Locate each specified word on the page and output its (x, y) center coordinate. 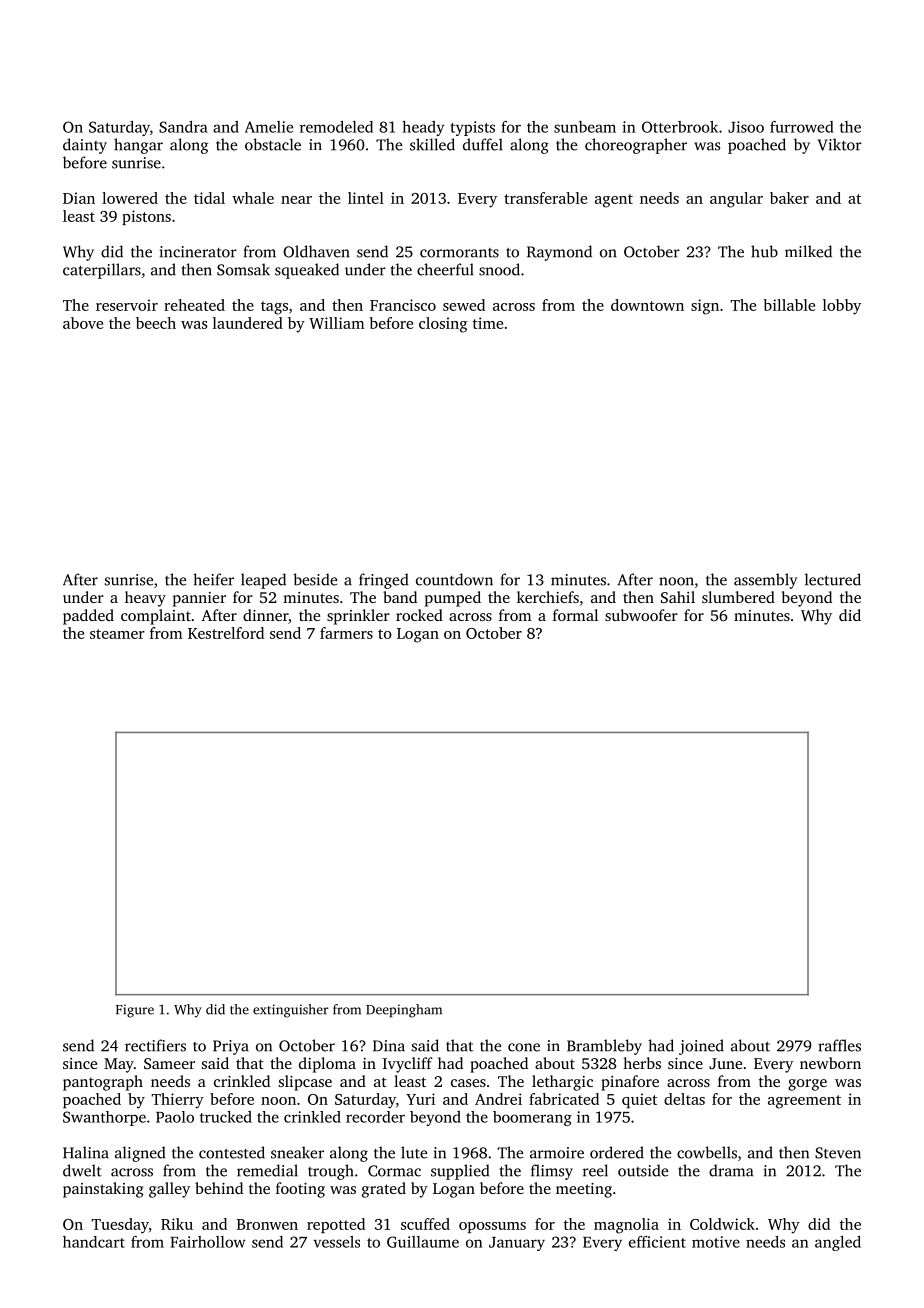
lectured (833, 579)
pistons (146, 217)
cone (524, 1047)
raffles (839, 1045)
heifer (213, 579)
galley (169, 1190)
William (337, 323)
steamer (117, 634)
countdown (454, 579)
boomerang (532, 1118)
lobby (842, 307)
